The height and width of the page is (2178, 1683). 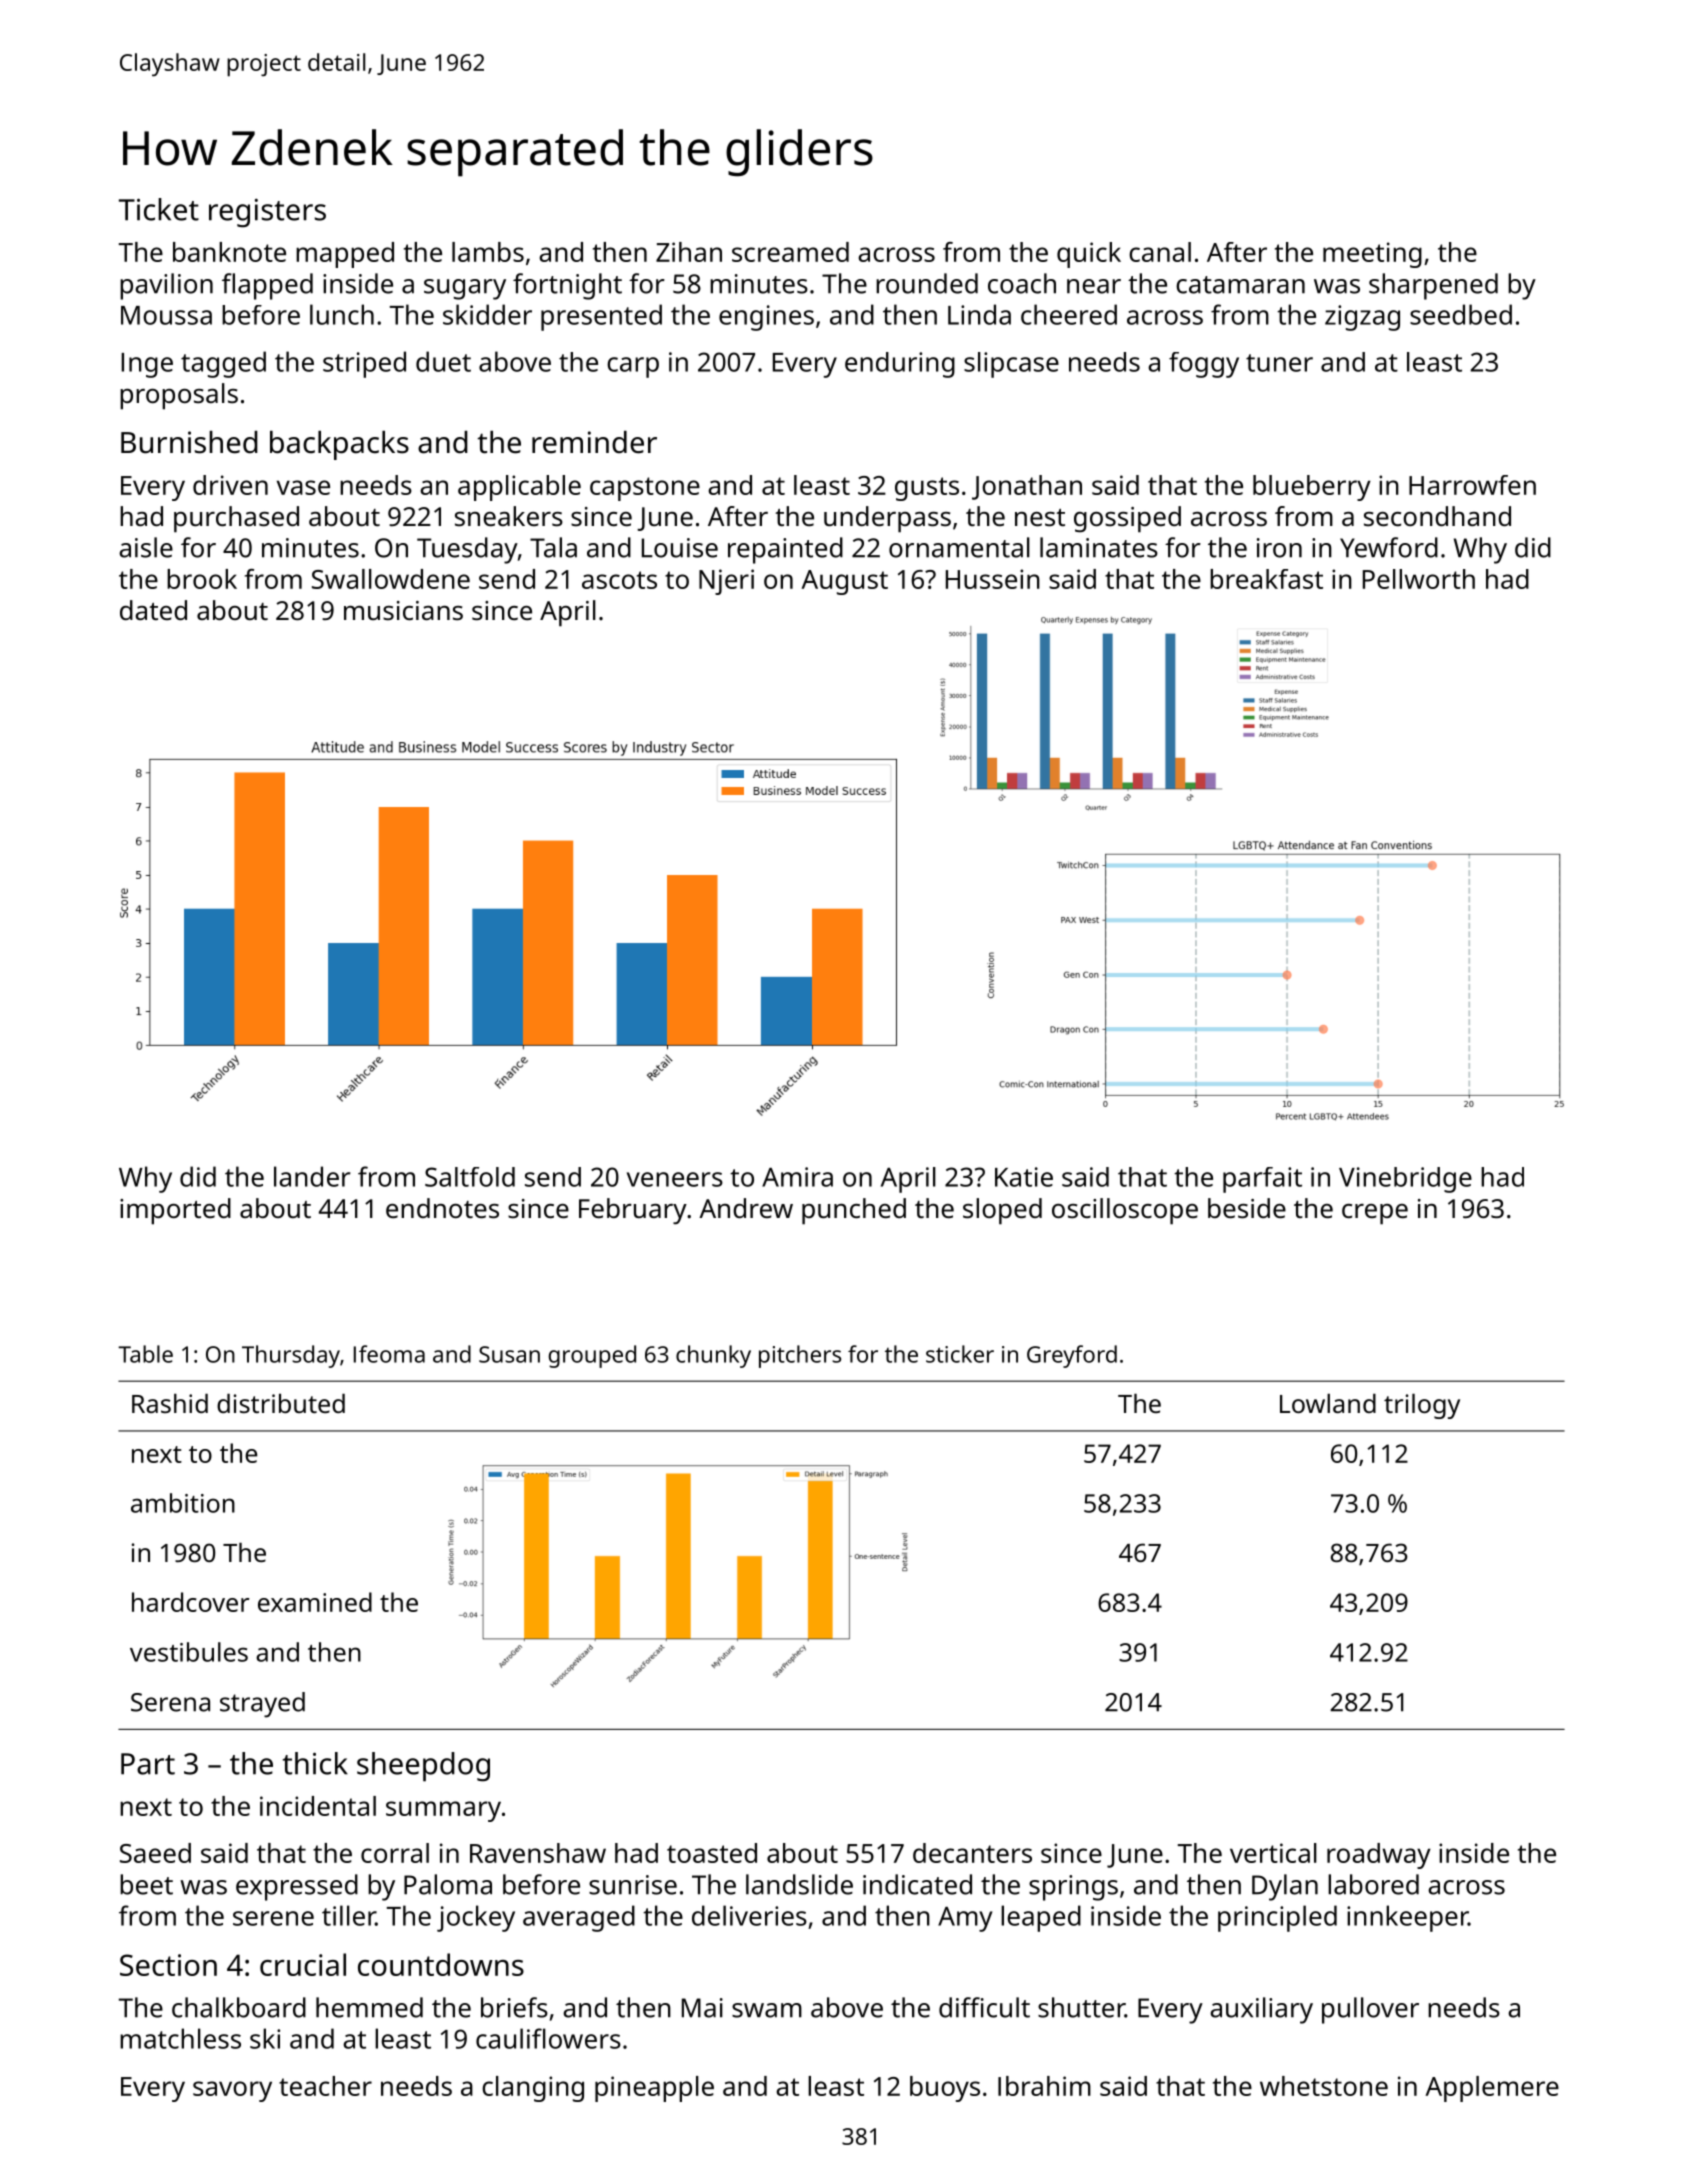 I want to click on meeting, so click(x=1372, y=255).
